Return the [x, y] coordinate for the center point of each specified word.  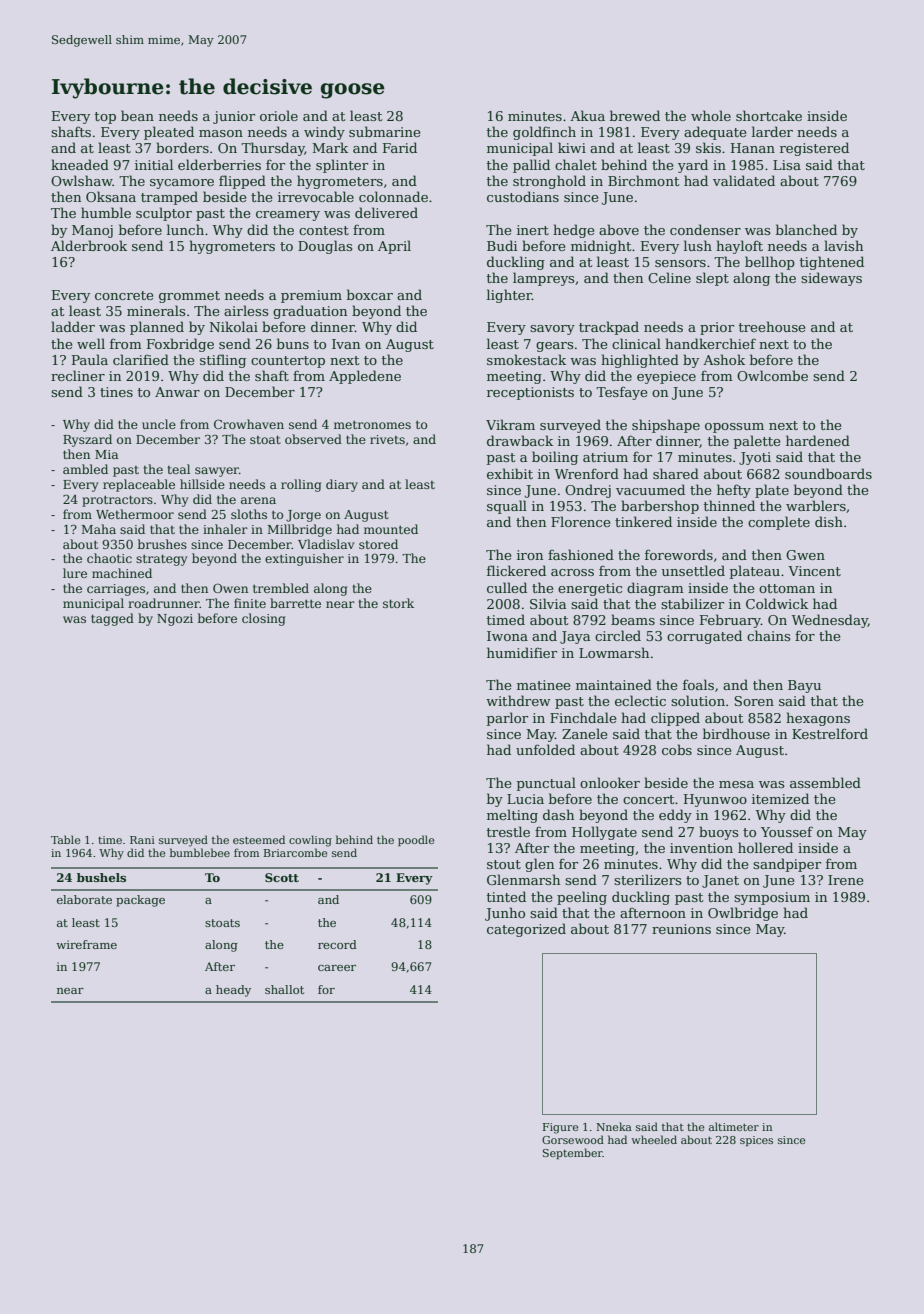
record [337, 944]
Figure [560, 1128]
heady [233, 991]
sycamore [182, 184]
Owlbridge [743, 914]
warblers [816, 505]
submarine [385, 131]
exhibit [510, 473]
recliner [78, 375]
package [140, 901]
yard [693, 166]
